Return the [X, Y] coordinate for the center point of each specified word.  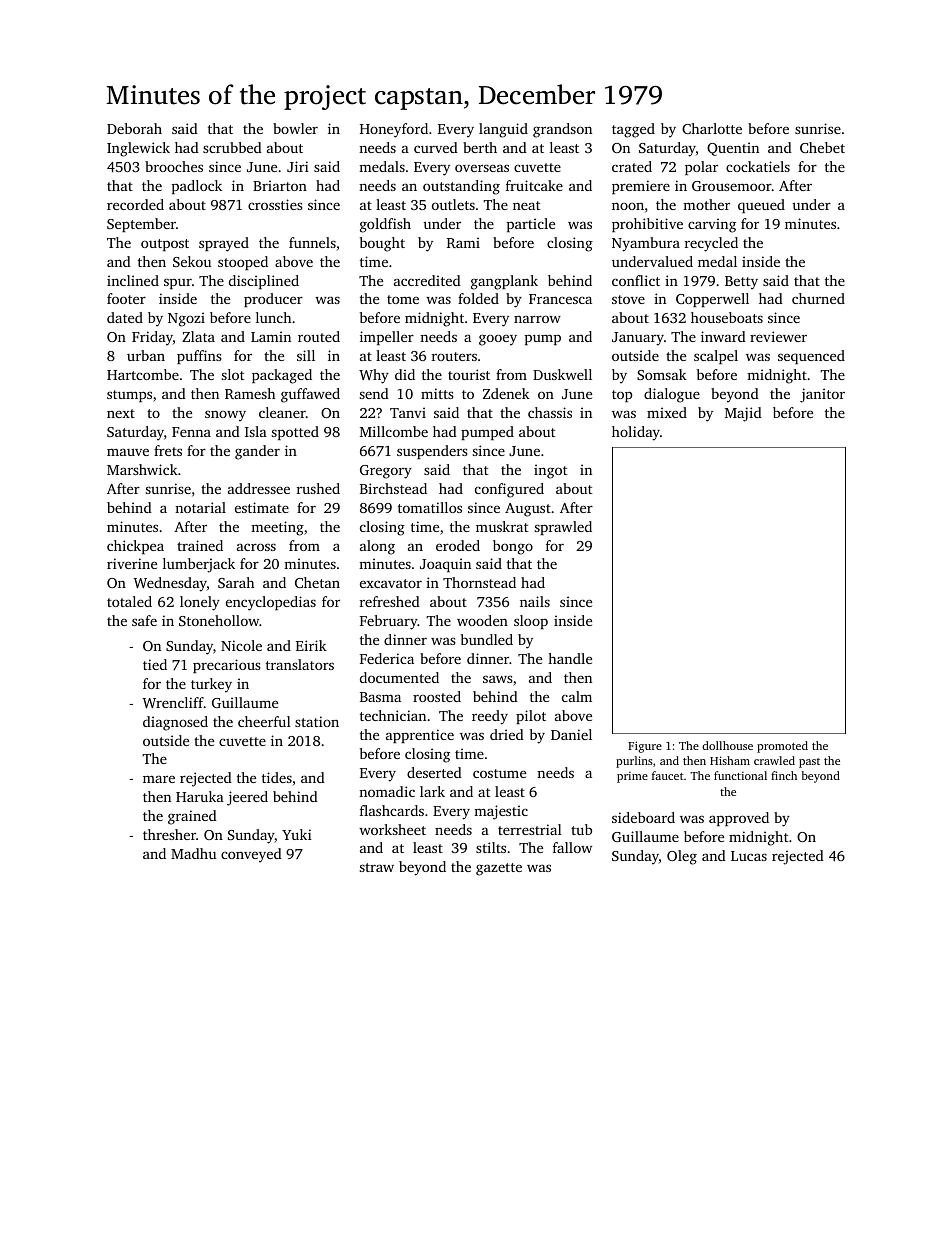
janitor [822, 395]
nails [535, 601]
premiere [641, 187]
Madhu [193, 853]
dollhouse [727, 745]
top [622, 396]
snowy [225, 415]
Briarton [280, 185]
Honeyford [394, 130]
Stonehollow [219, 620]
